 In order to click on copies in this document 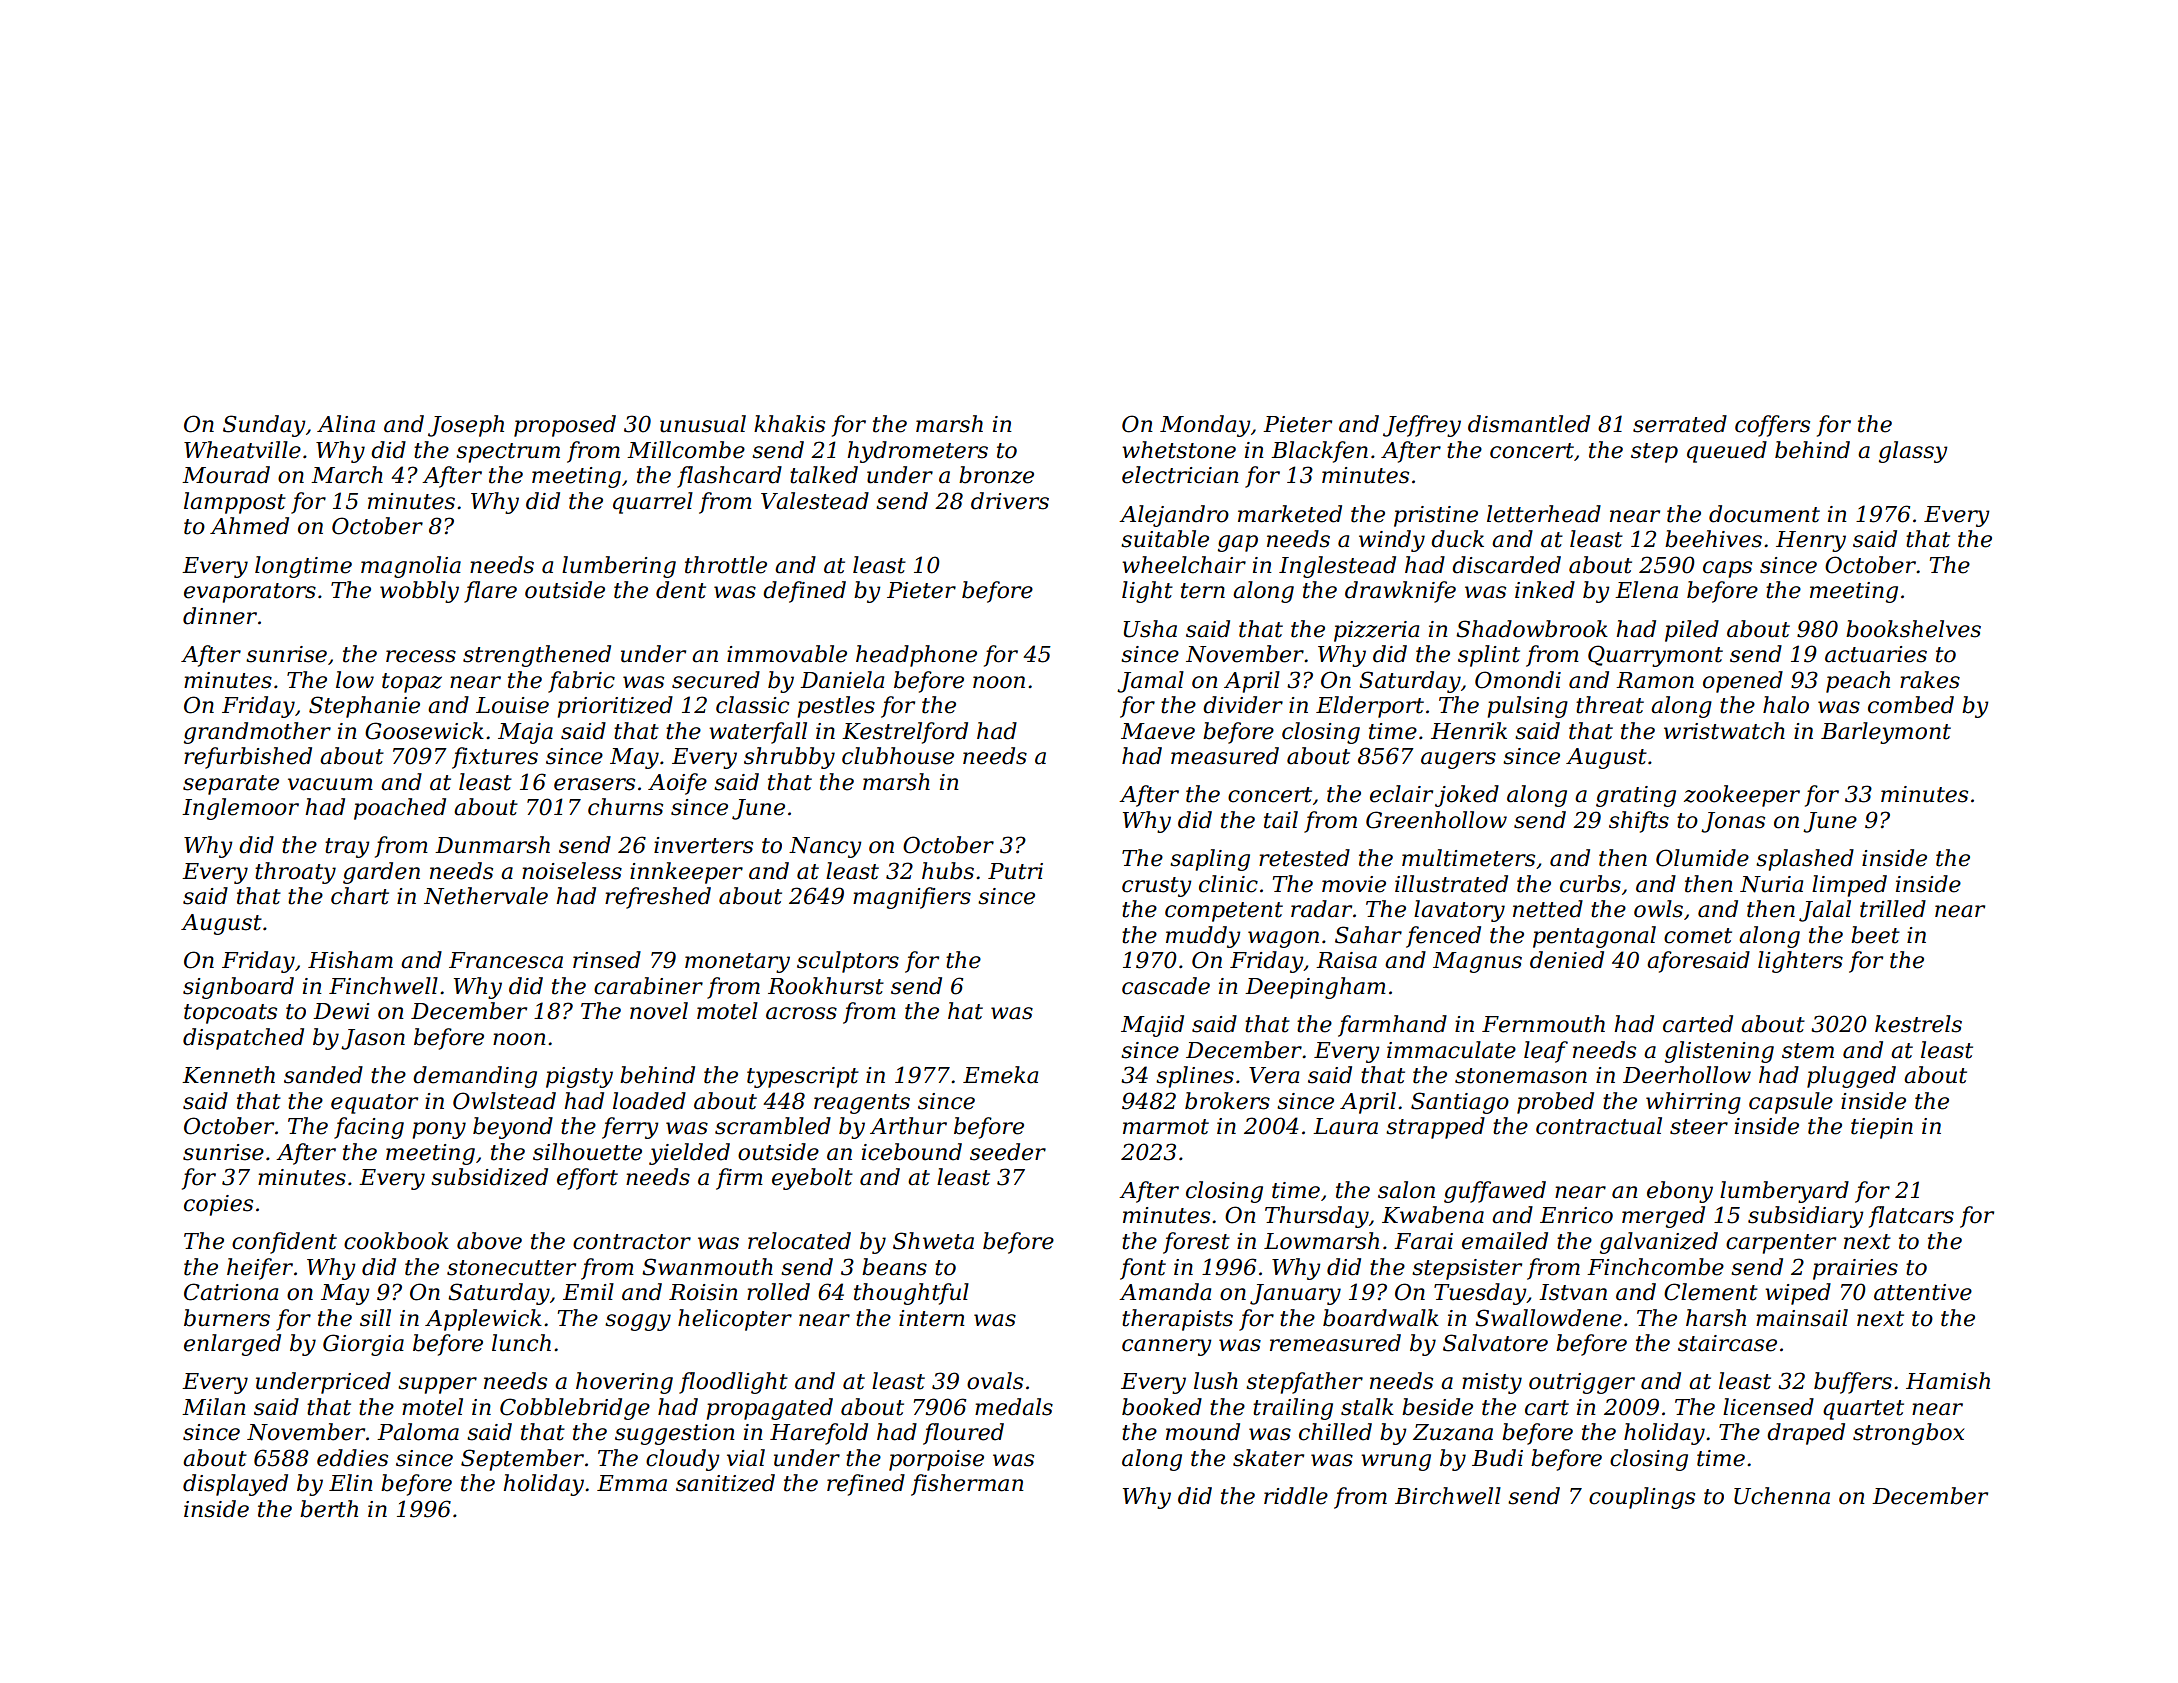, I will do `click(218, 1205)`.
